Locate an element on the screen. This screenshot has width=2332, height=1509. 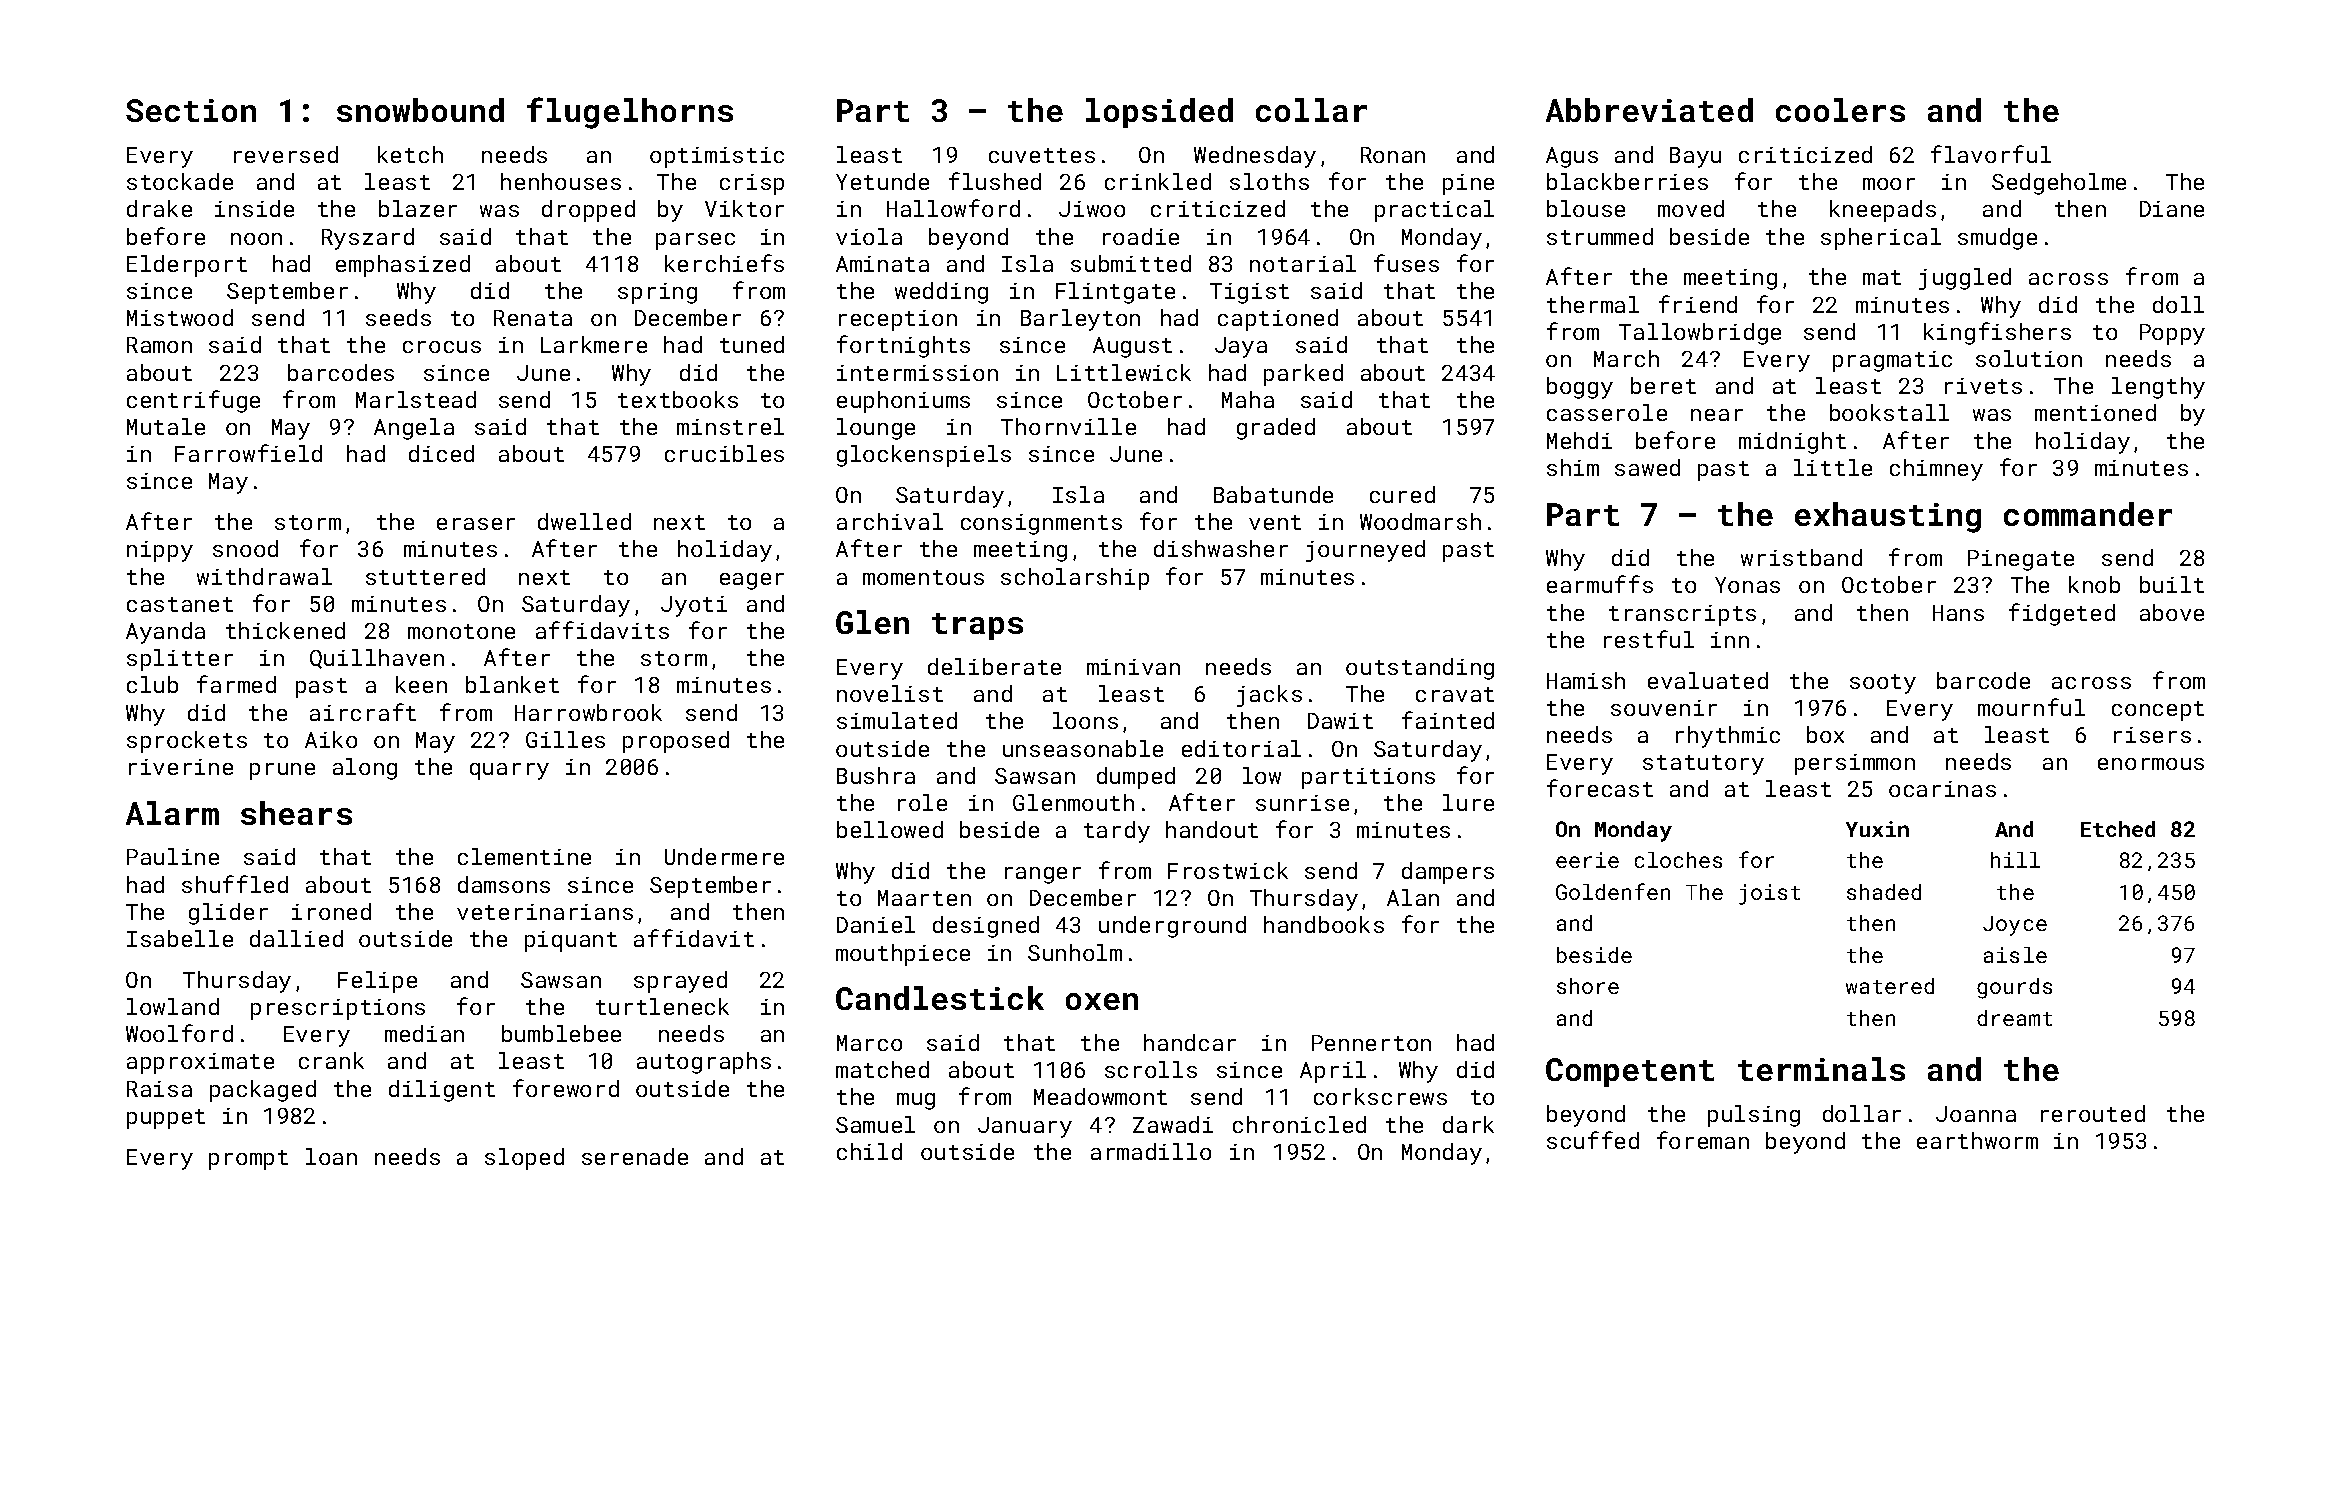
archival is located at coordinates (890, 521).
